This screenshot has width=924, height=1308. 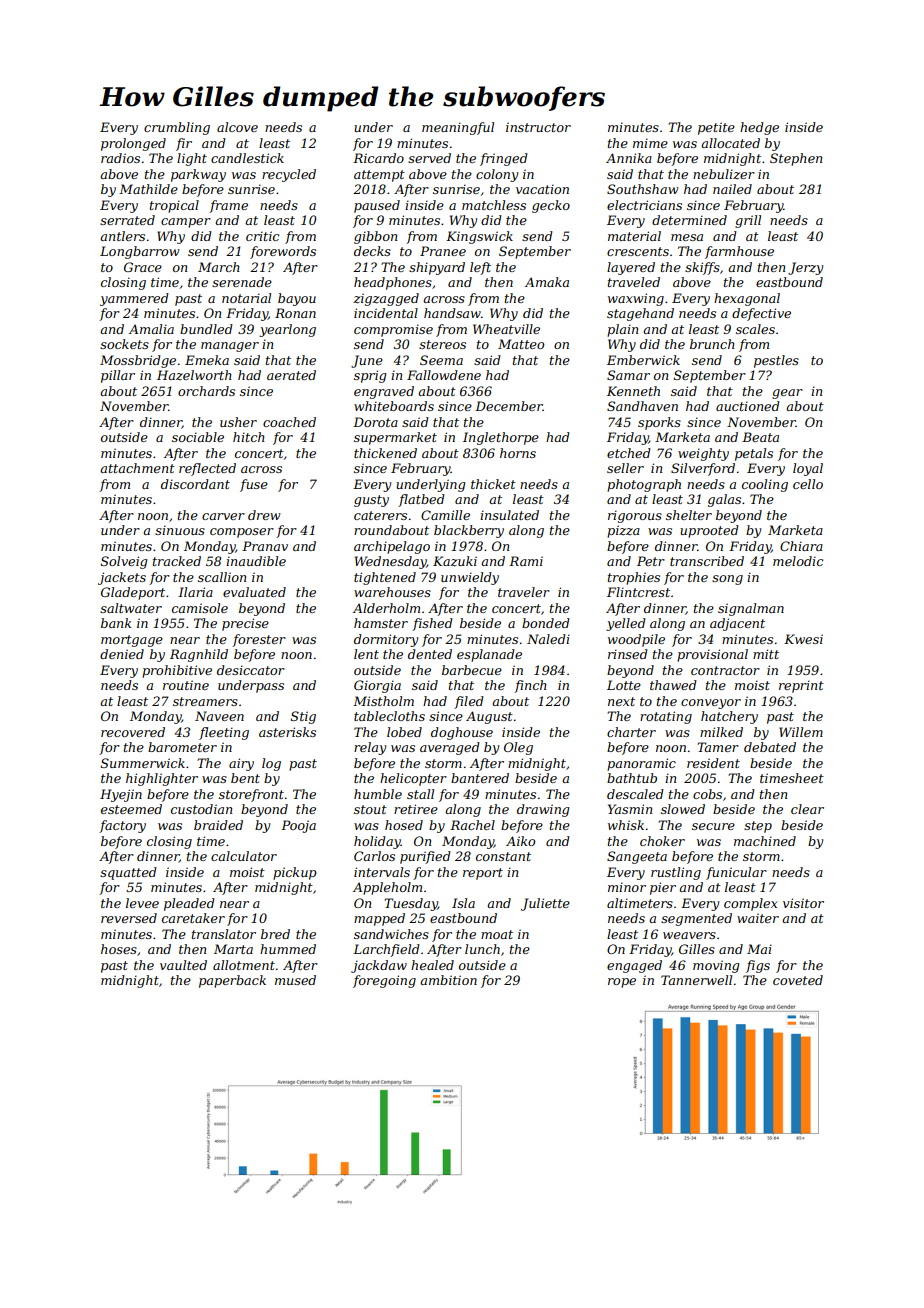 What do you see at coordinates (232, 981) in the screenshot?
I see `paperback` at bounding box center [232, 981].
